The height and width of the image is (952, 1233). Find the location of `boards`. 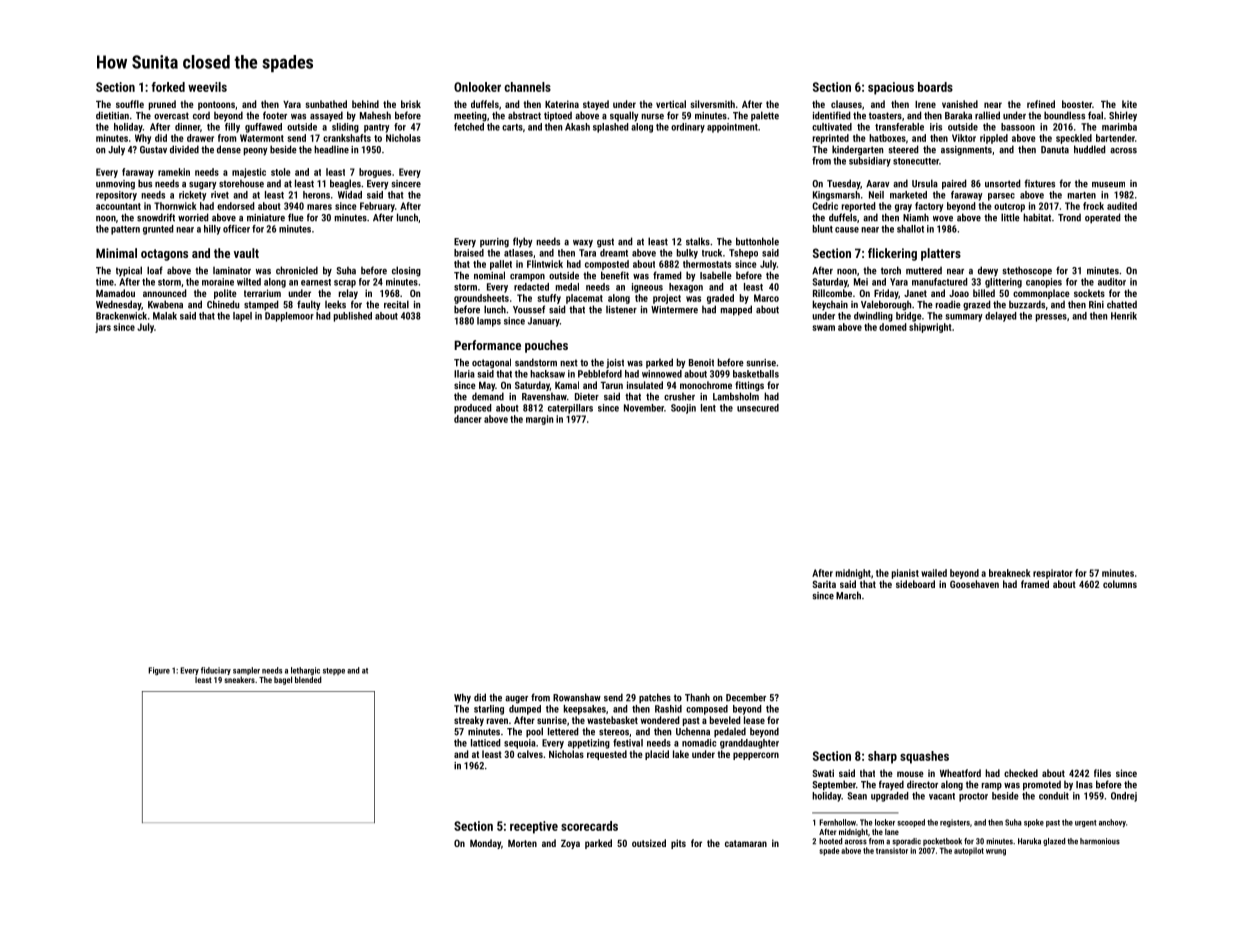

boards is located at coordinates (935, 87).
